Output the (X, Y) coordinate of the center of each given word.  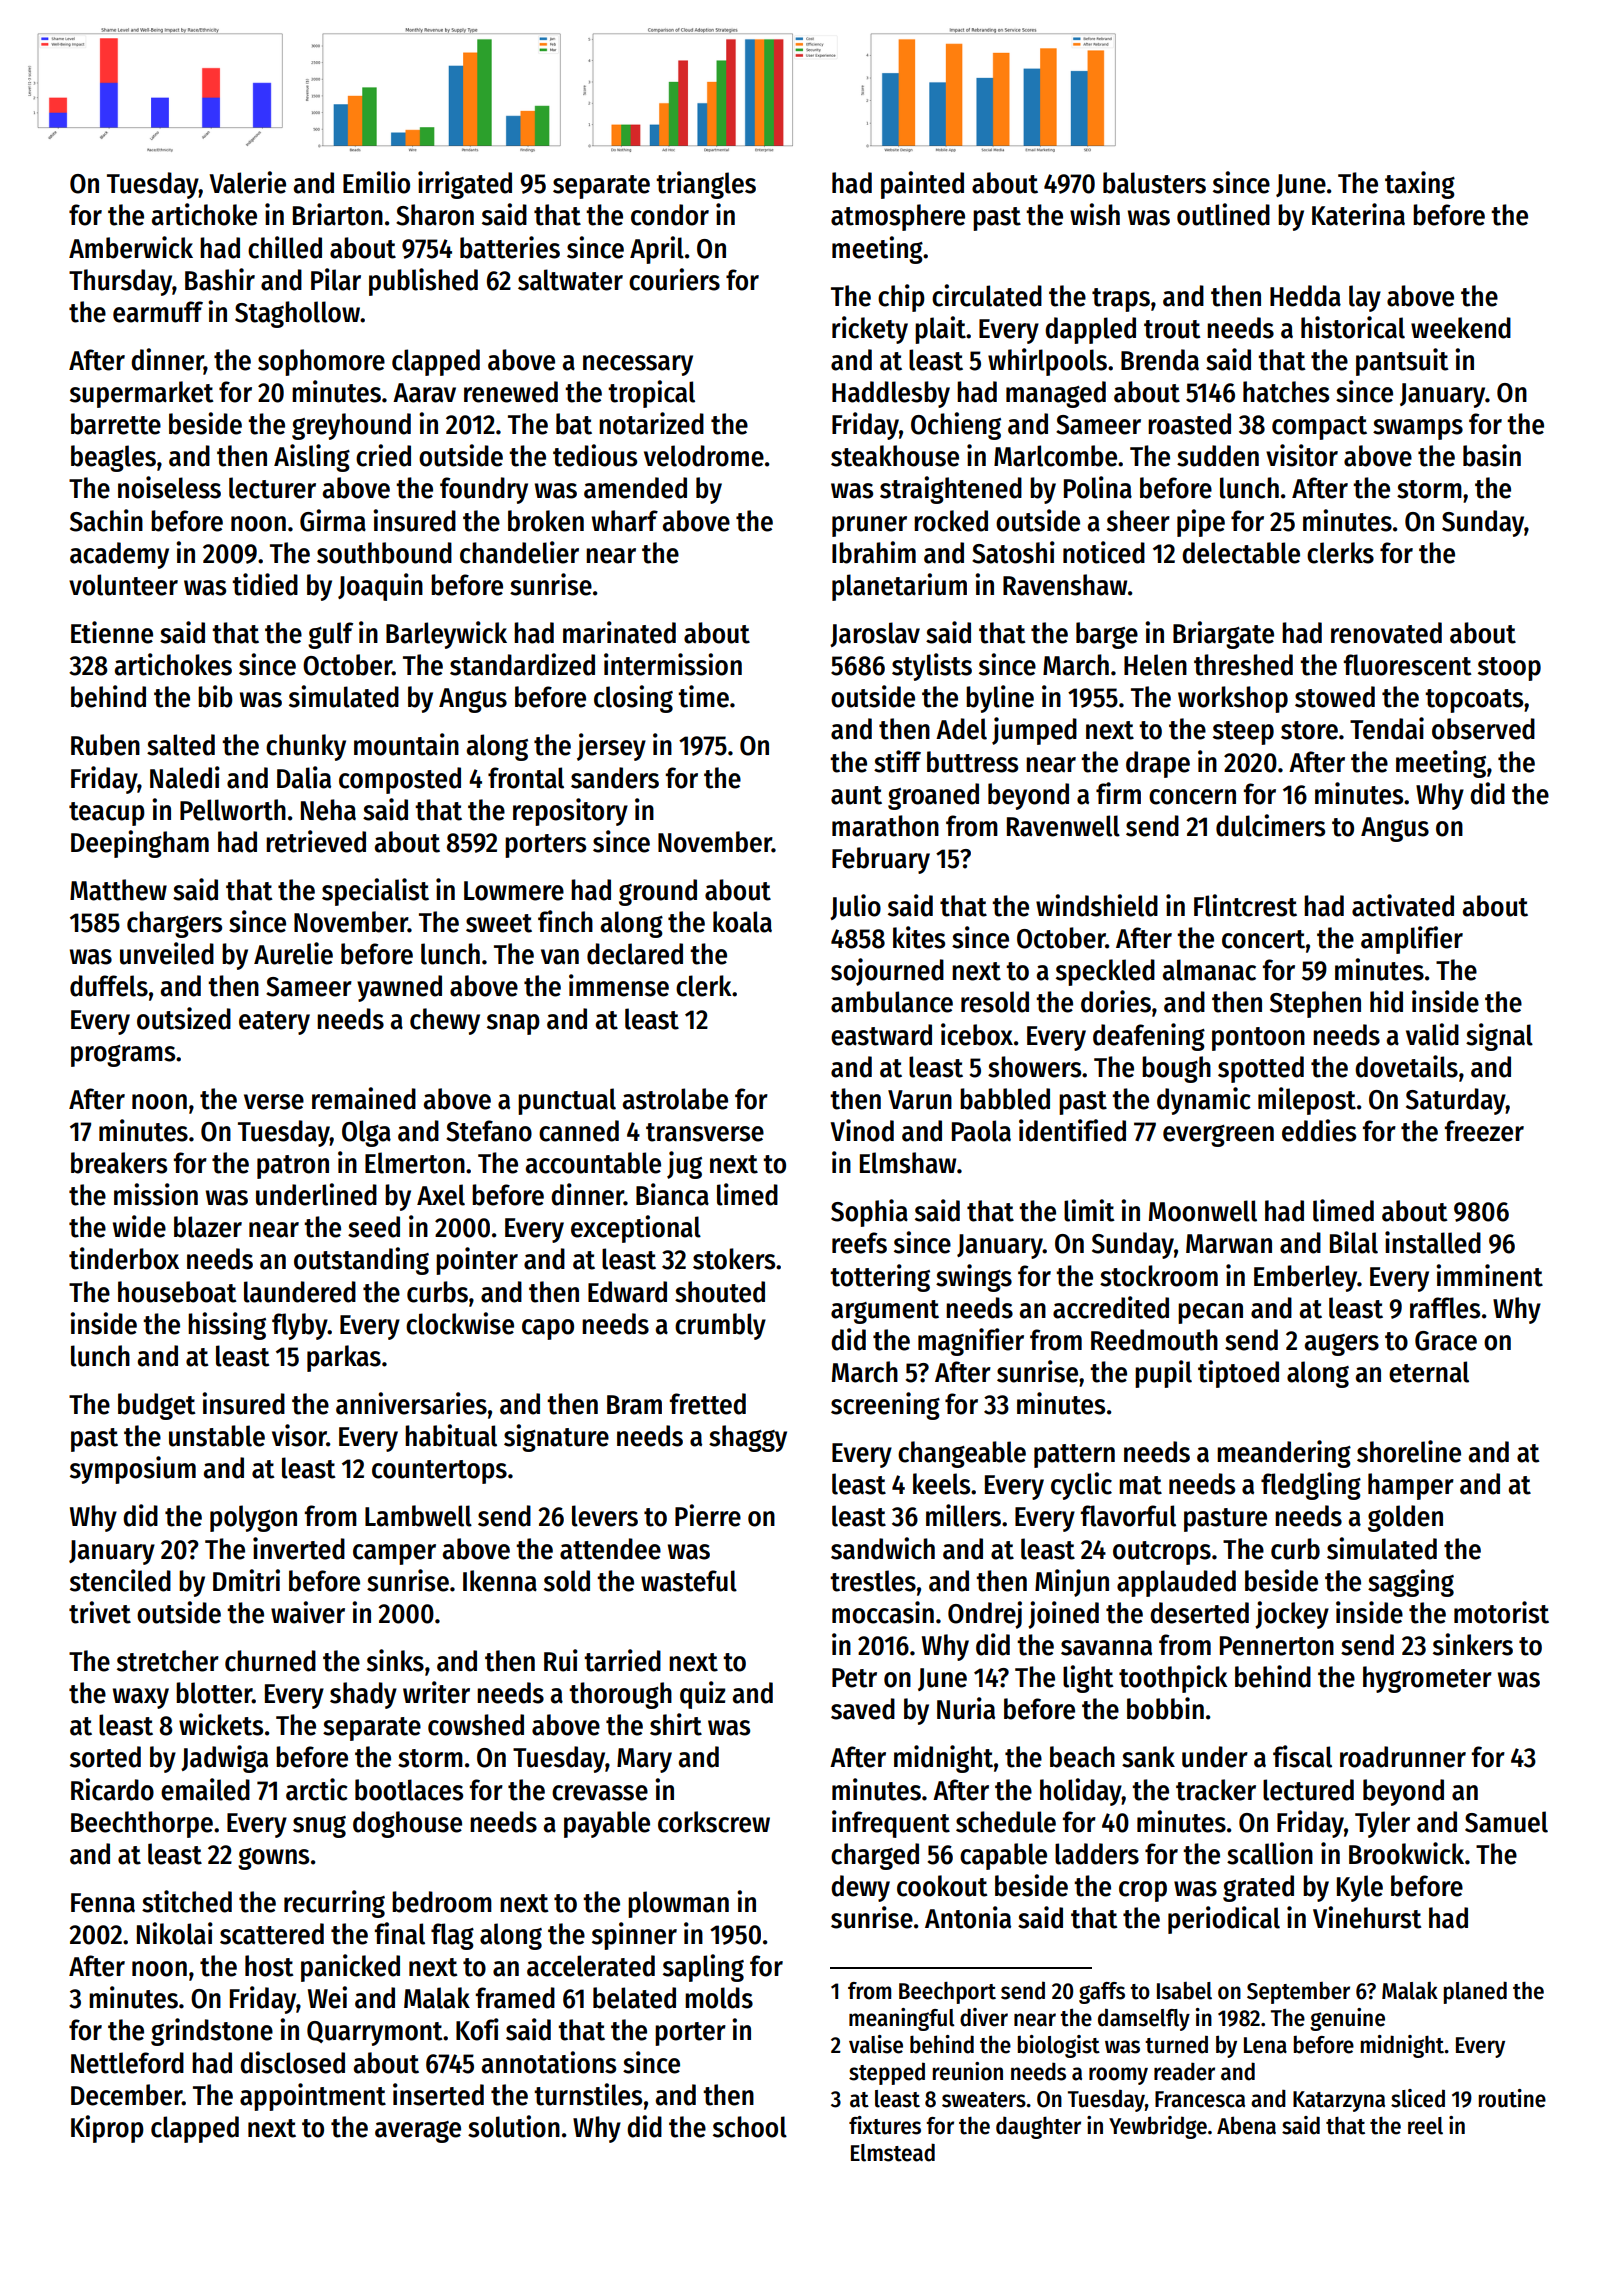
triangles (706, 185)
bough (1176, 1069)
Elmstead (893, 2152)
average (418, 2132)
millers (963, 1515)
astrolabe (675, 1099)
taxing (1420, 185)
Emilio (376, 182)
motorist (1501, 1612)
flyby (300, 1326)
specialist (375, 892)
